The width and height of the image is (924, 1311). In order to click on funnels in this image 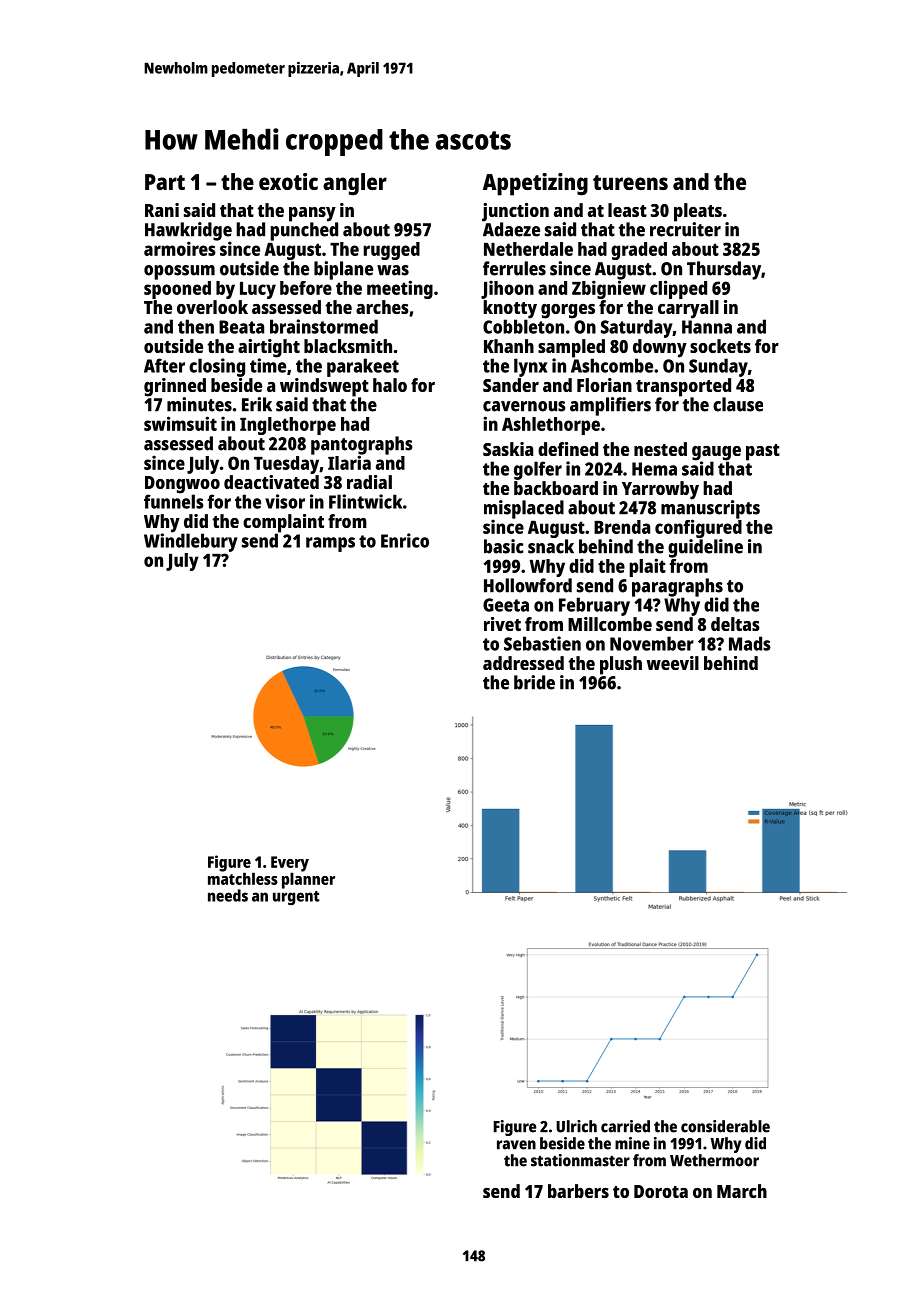, I will do `click(174, 501)`.
